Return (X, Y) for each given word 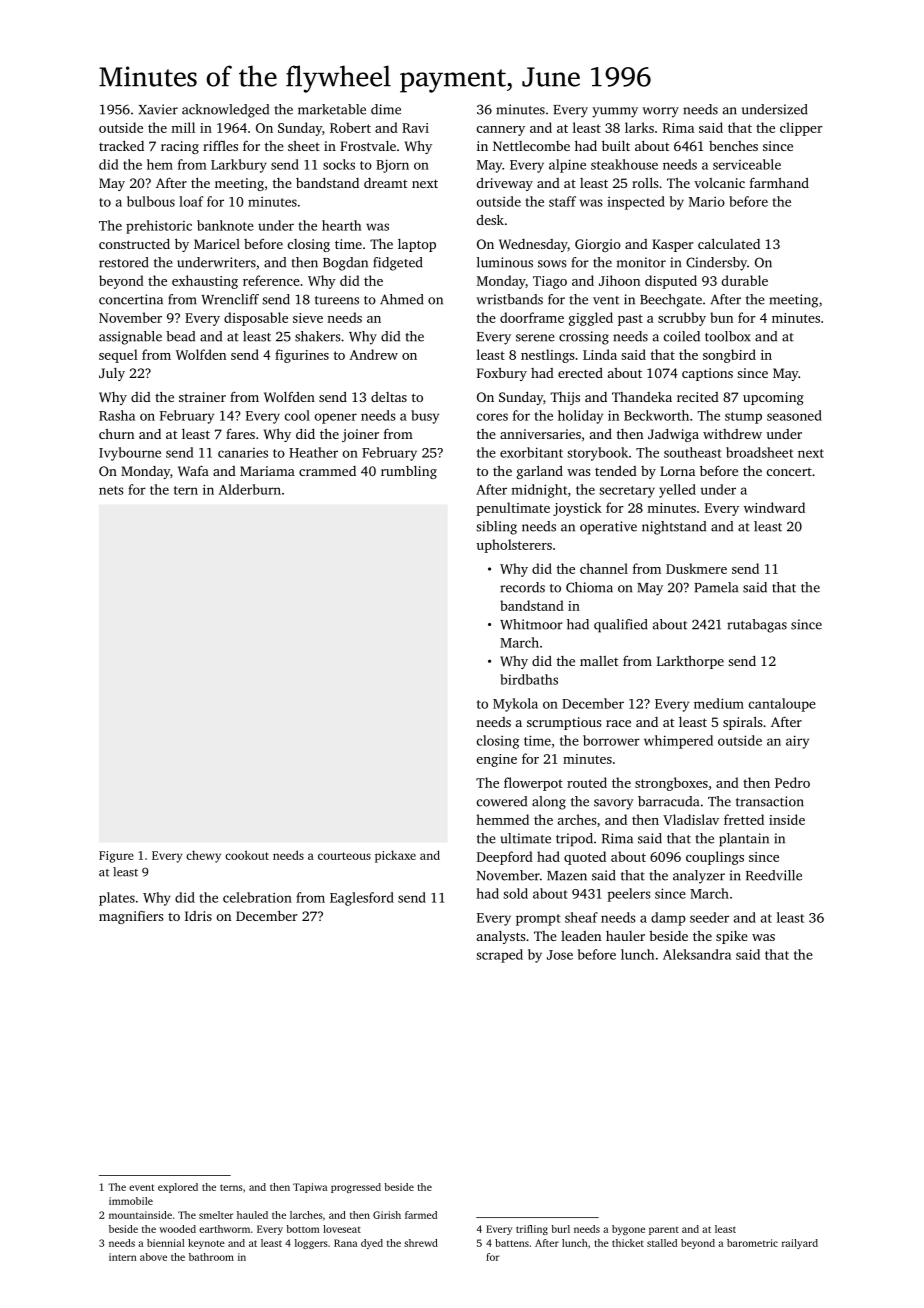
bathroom (211, 1257)
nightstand (674, 528)
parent (664, 1230)
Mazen (567, 876)
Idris (198, 916)
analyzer (699, 877)
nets (111, 490)
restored (124, 262)
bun (721, 317)
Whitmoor (531, 624)
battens (512, 1243)
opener (336, 418)
